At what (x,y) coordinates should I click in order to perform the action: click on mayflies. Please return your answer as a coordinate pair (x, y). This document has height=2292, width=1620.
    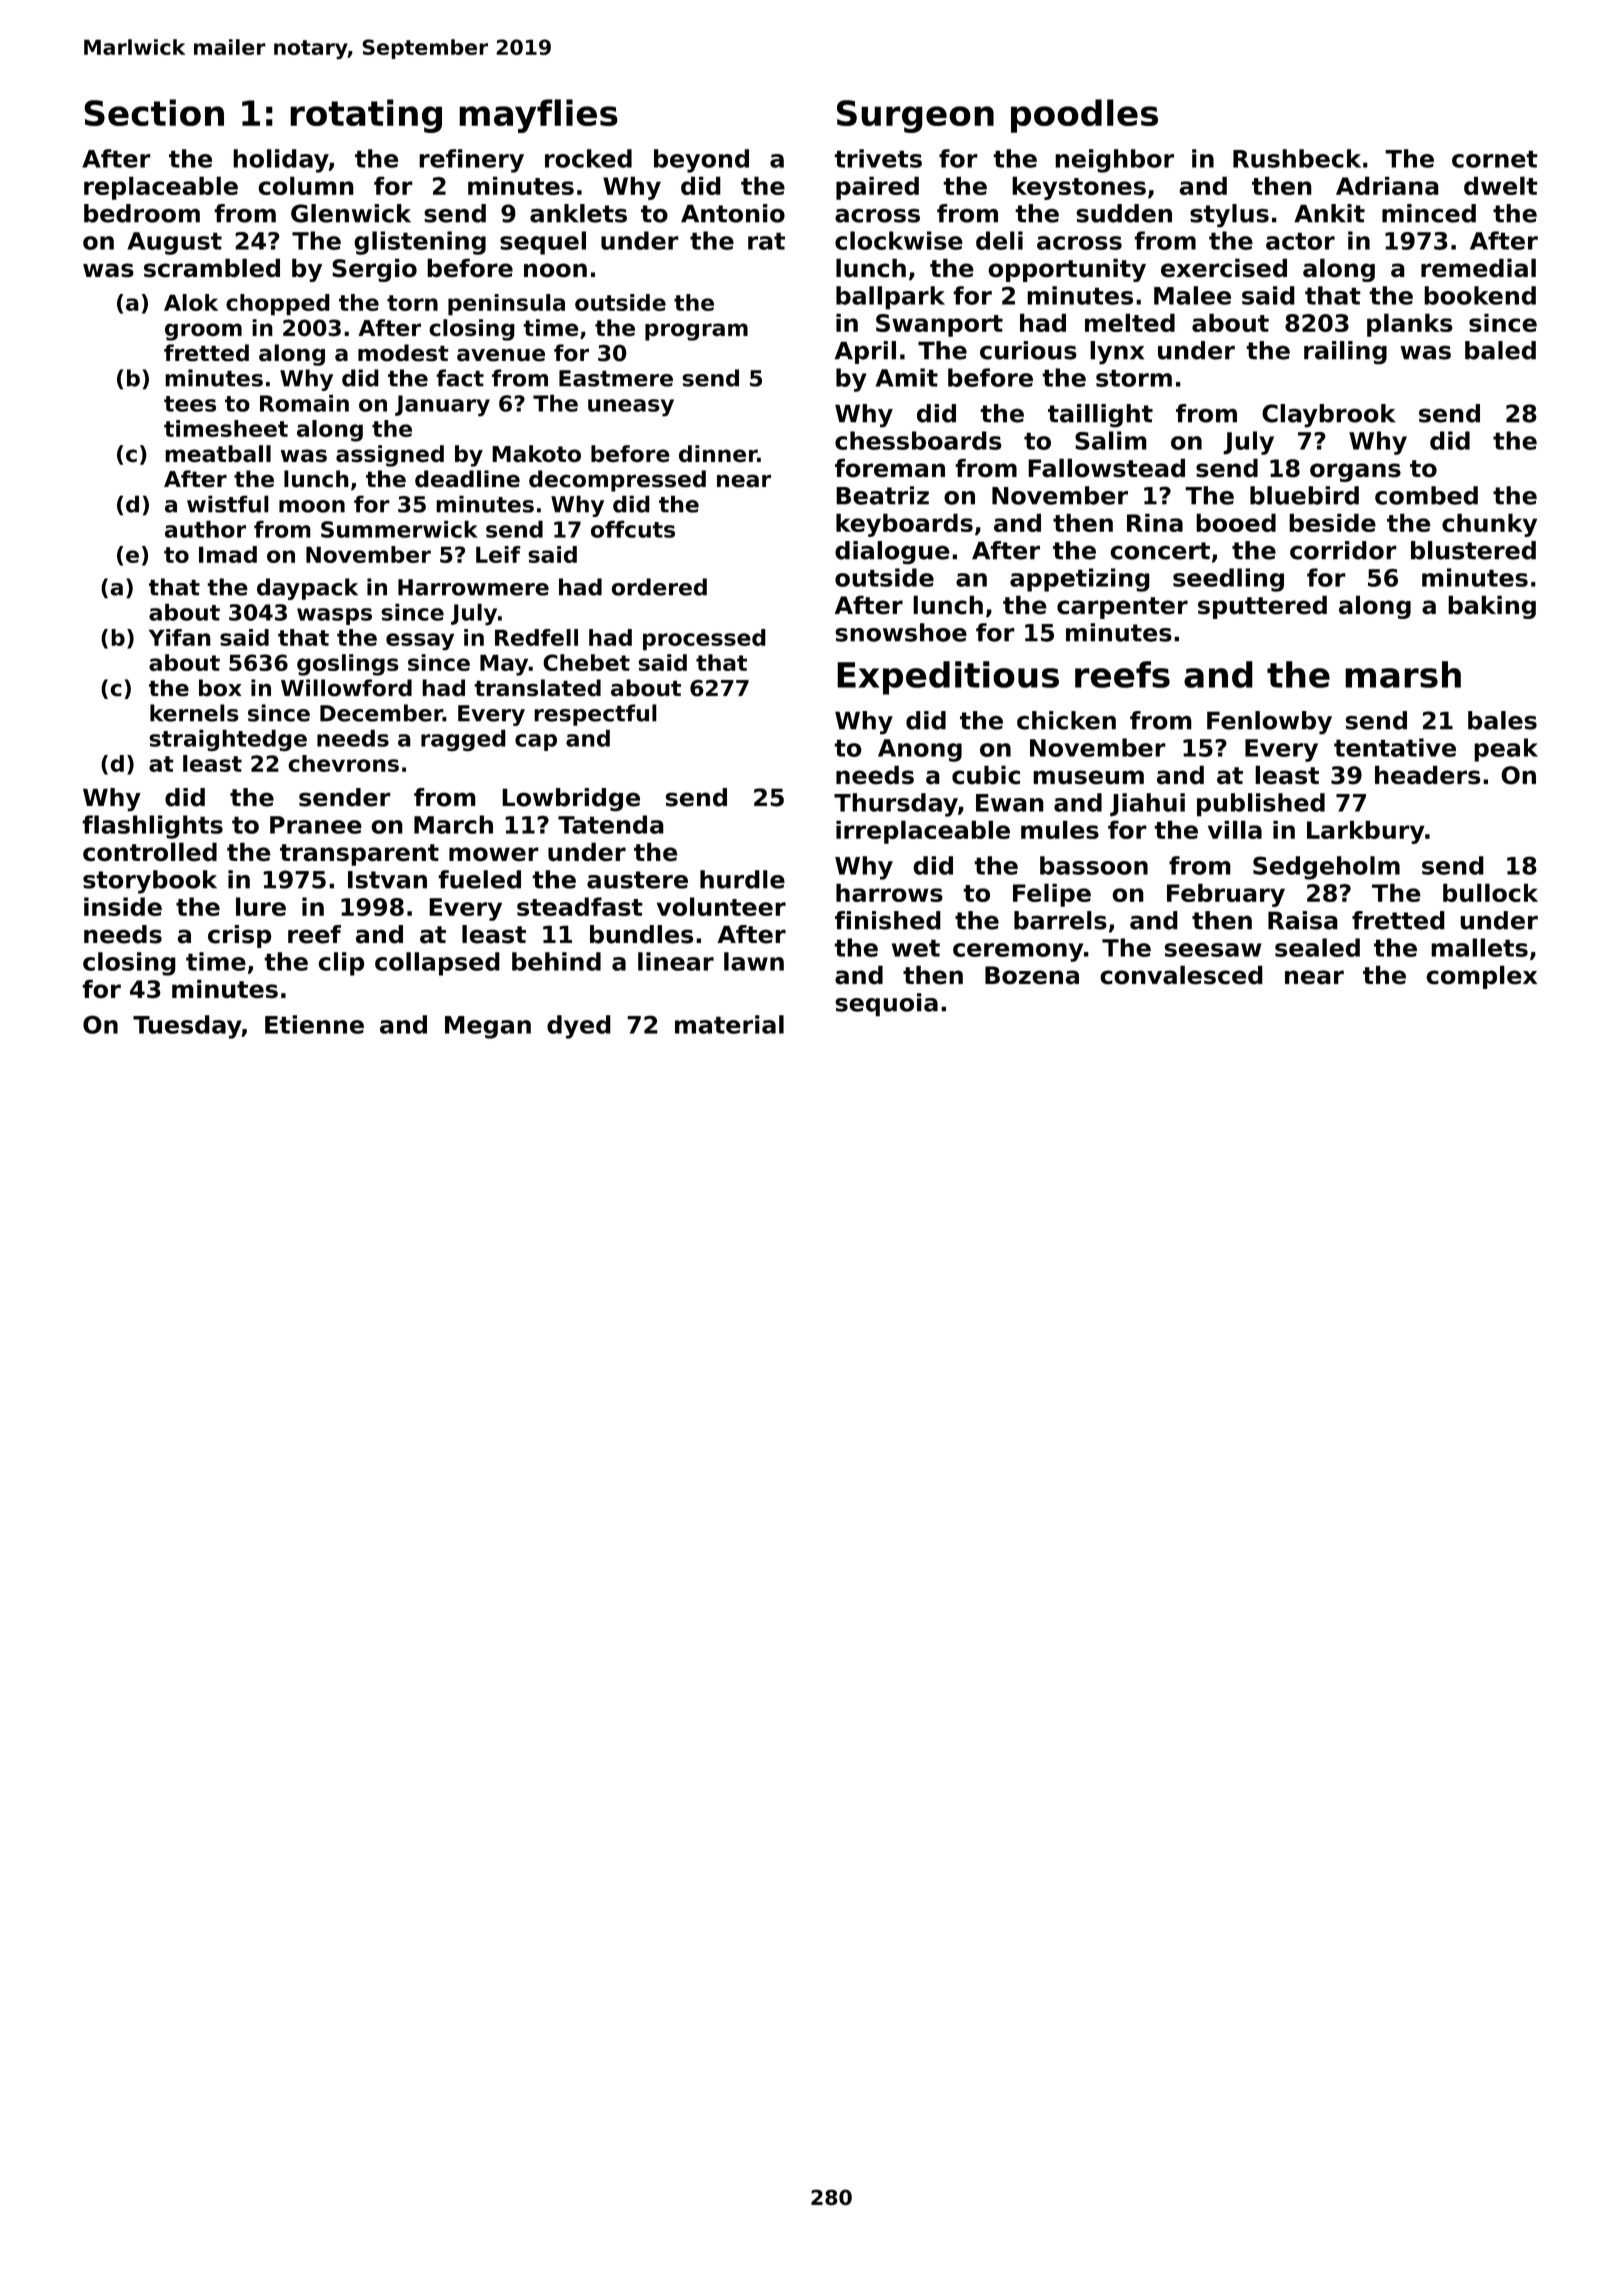
    Looking at the image, I should click on (538, 116).
